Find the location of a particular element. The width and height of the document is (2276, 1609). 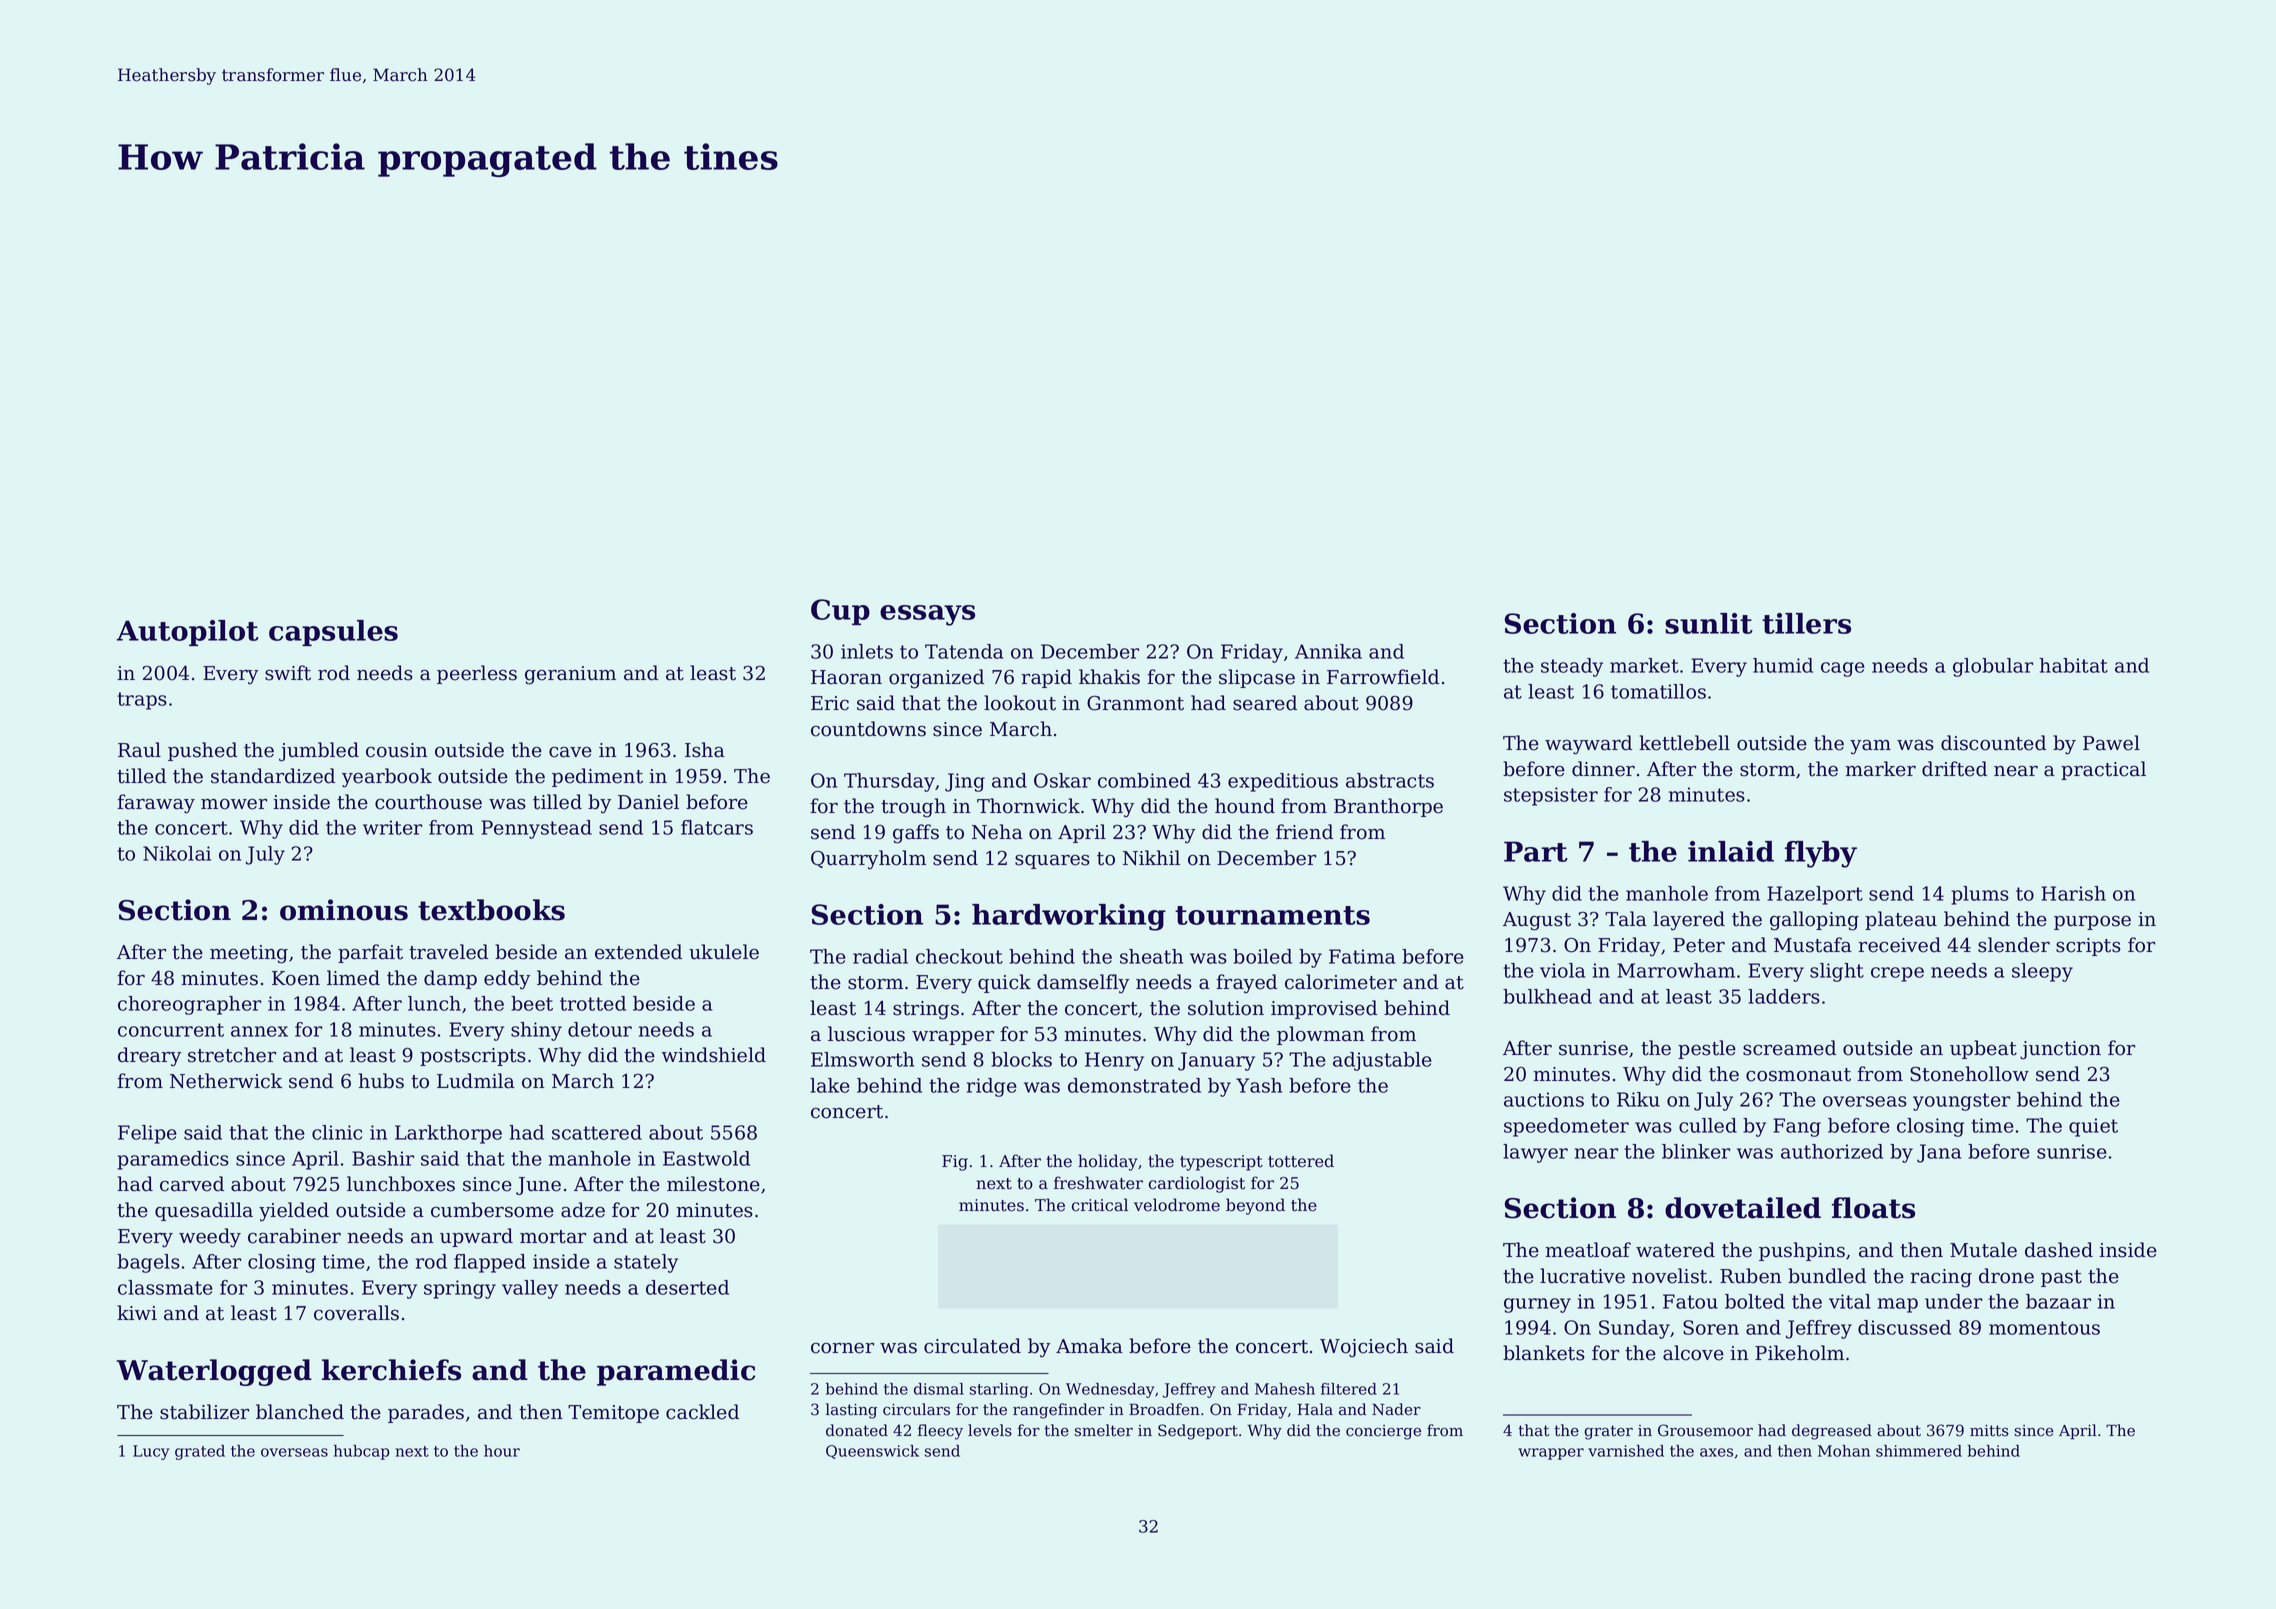

yielded is located at coordinates (294, 1212).
